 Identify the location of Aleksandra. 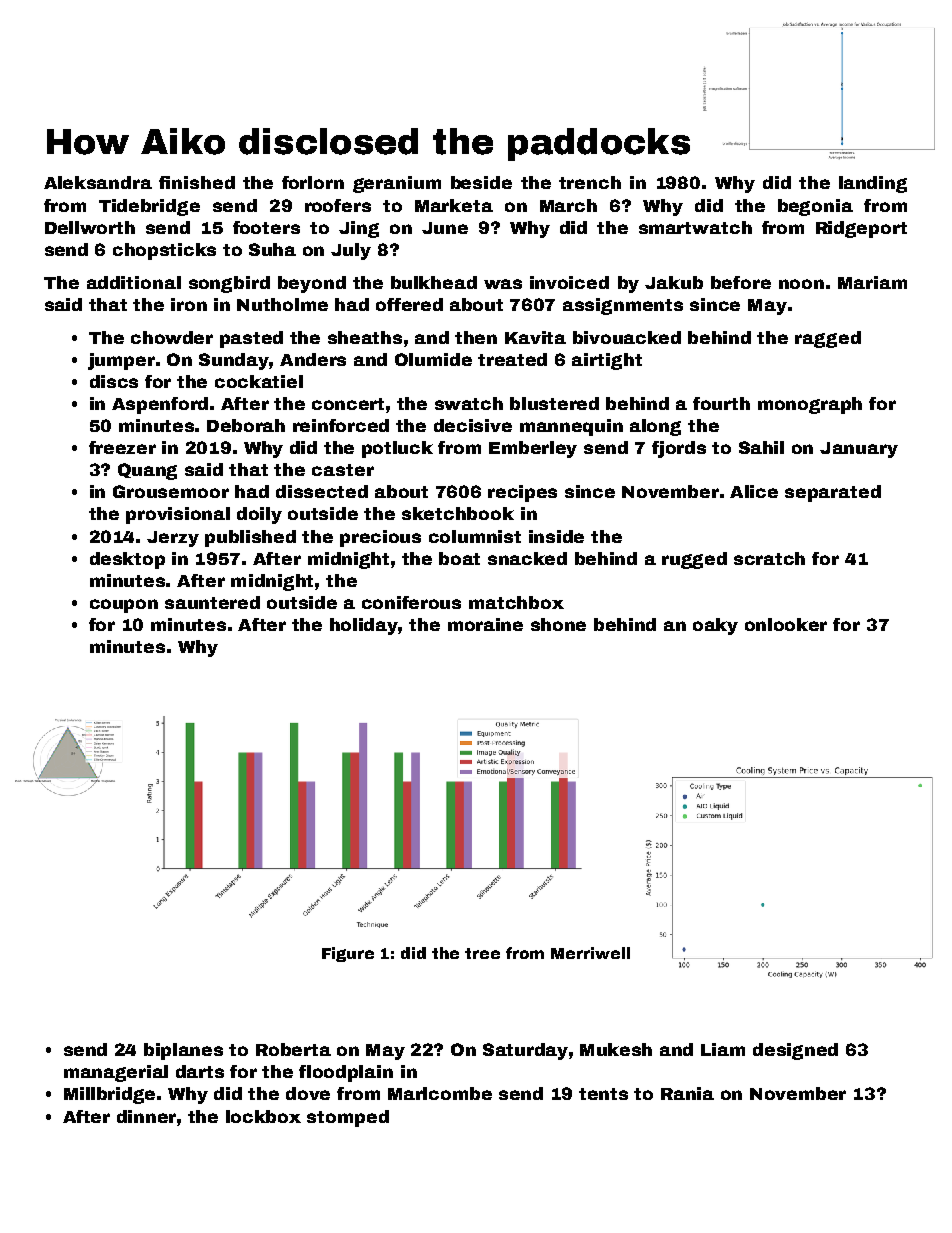
(98, 182).
